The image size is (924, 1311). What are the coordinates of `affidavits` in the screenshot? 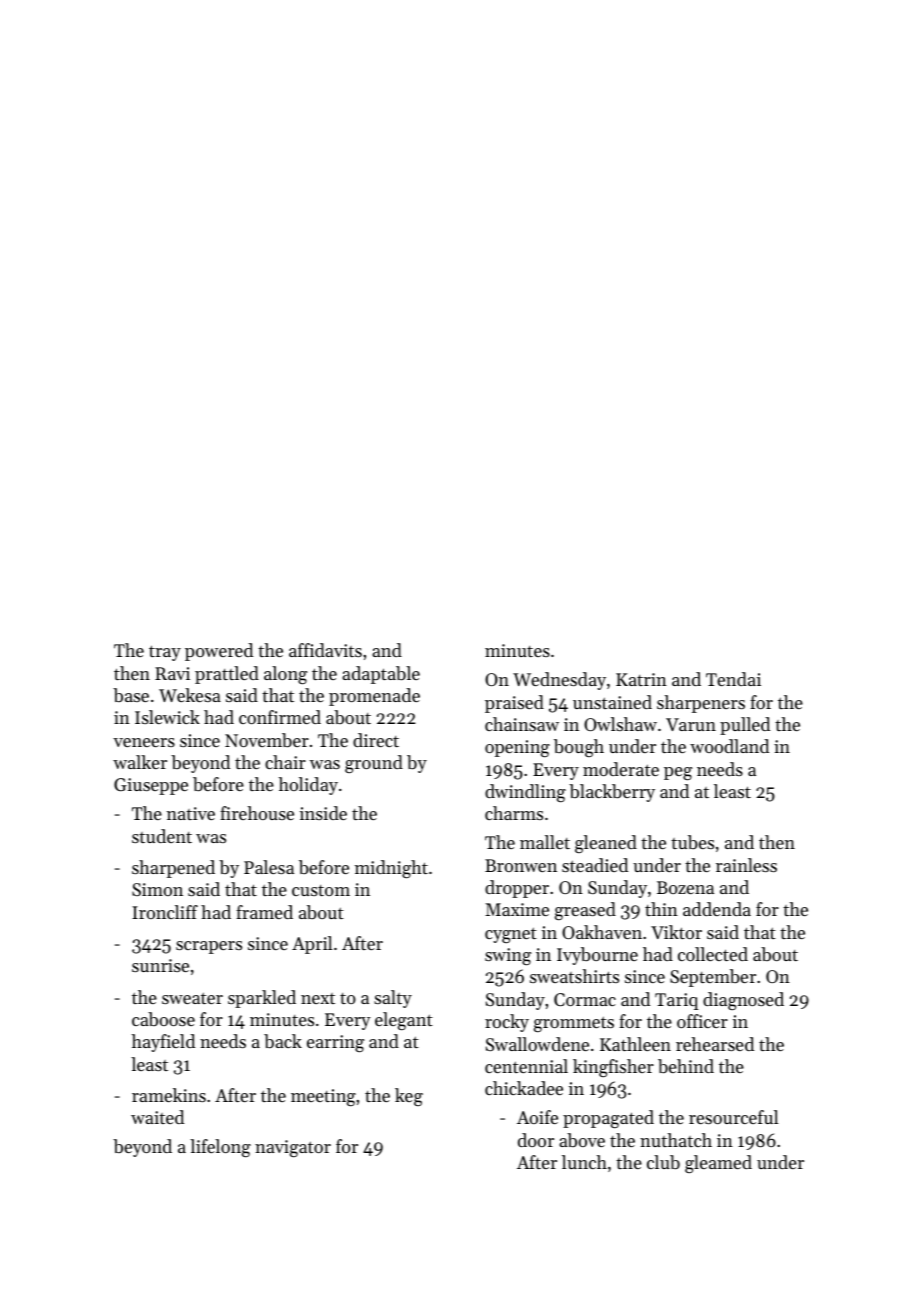 It's located at (325, 650).
